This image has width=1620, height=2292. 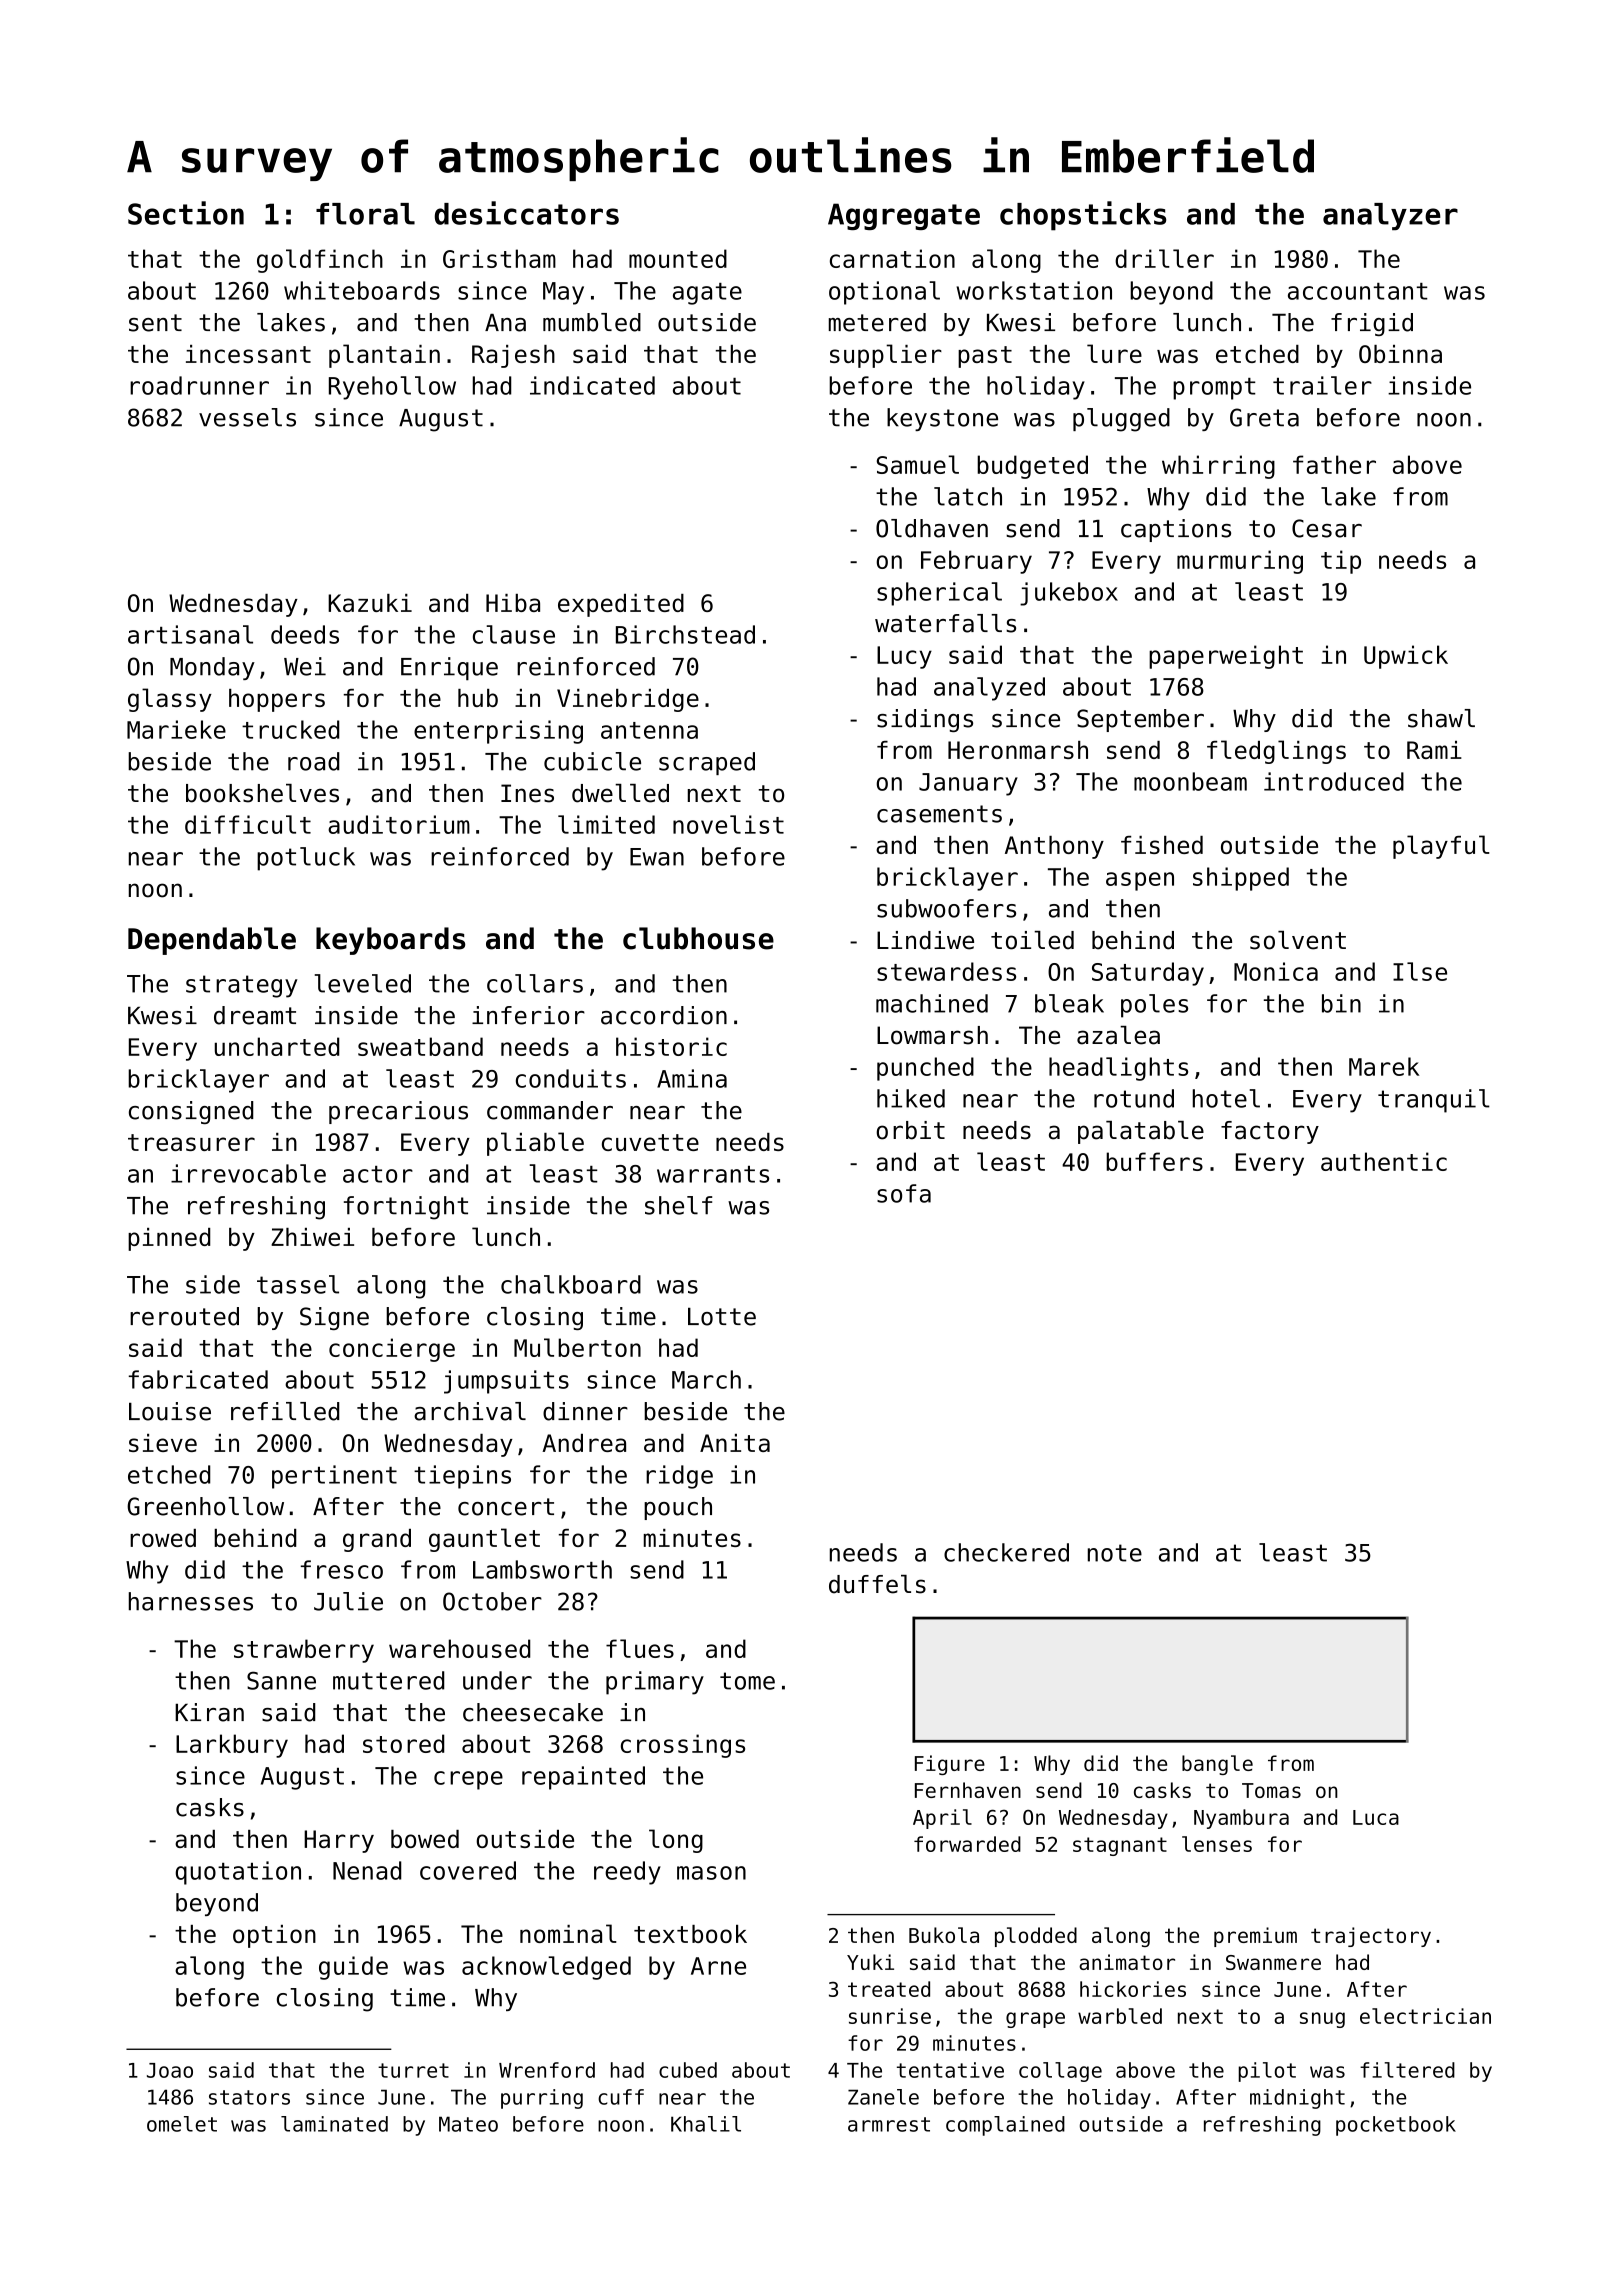 I want to click on sofa, so click(x=904, y=1193).
